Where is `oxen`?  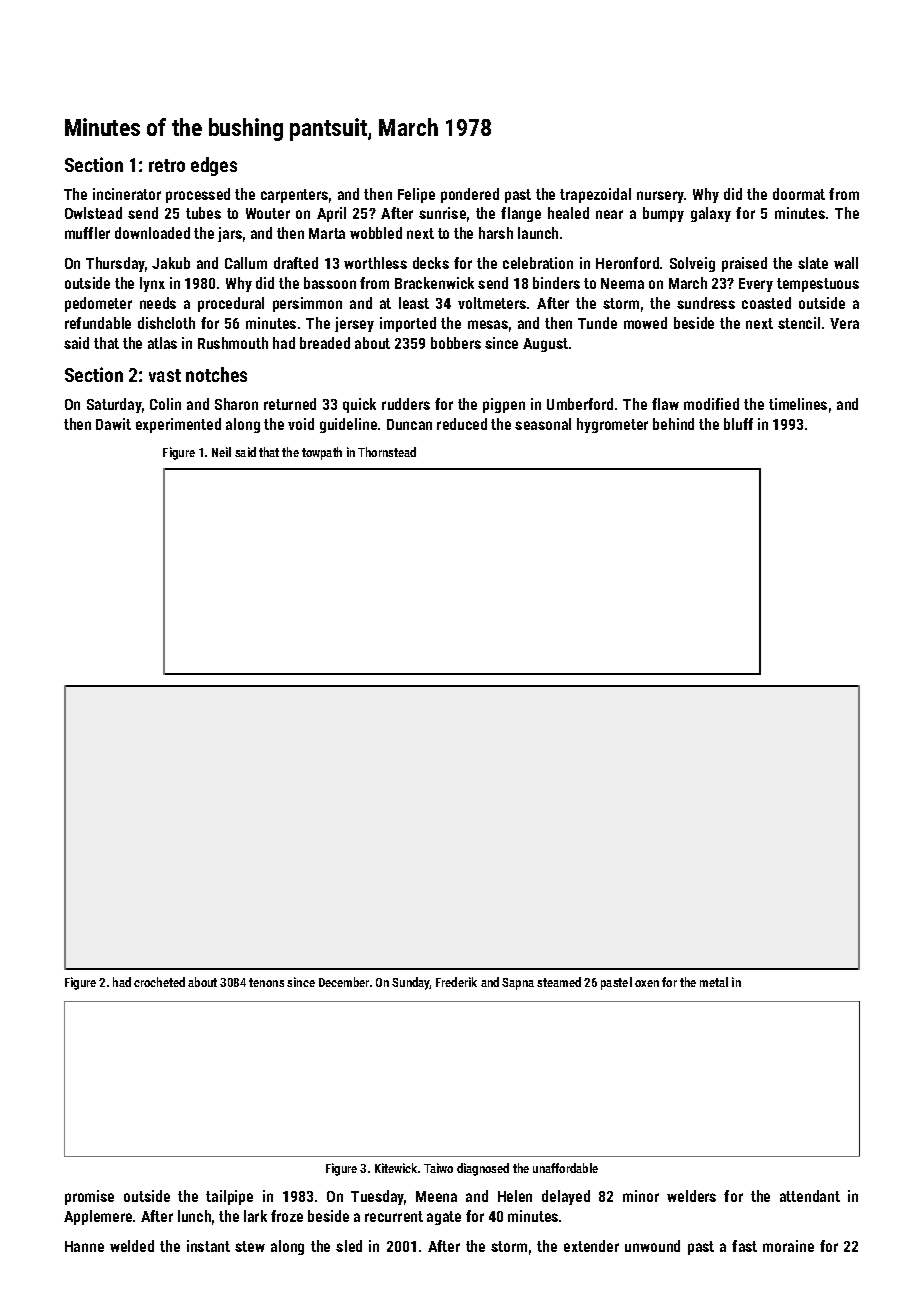
oxen is located at coordinates (647, 983).
